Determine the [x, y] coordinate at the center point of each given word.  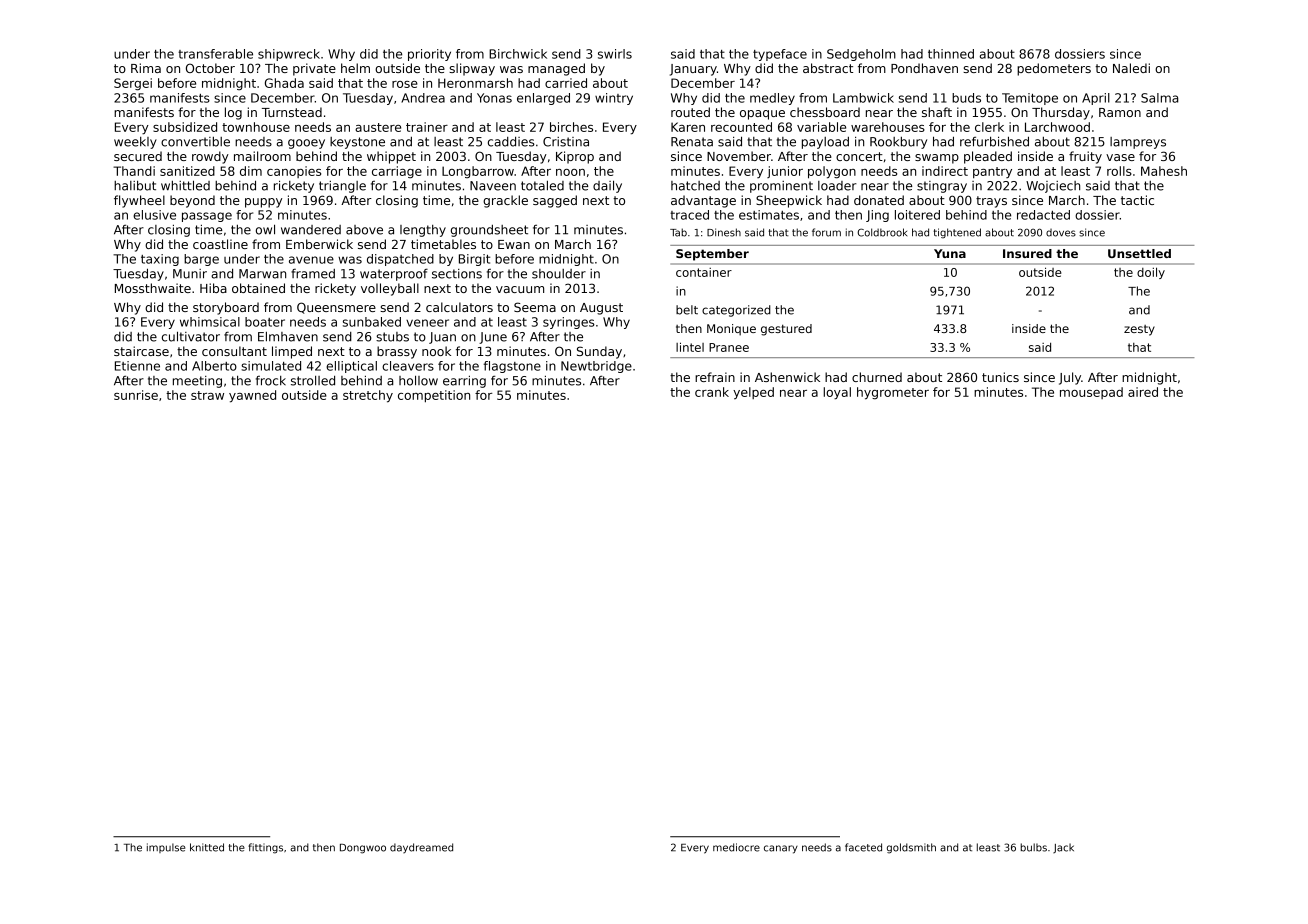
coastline [220, 244]
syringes [569, 323]
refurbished [994, 141]
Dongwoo [363, 849]
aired [1143, 392]
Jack [1063, 848]
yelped [753, 393]
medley [772, 99]
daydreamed [421, 848]
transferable [215, 54]
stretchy [368, 396]
